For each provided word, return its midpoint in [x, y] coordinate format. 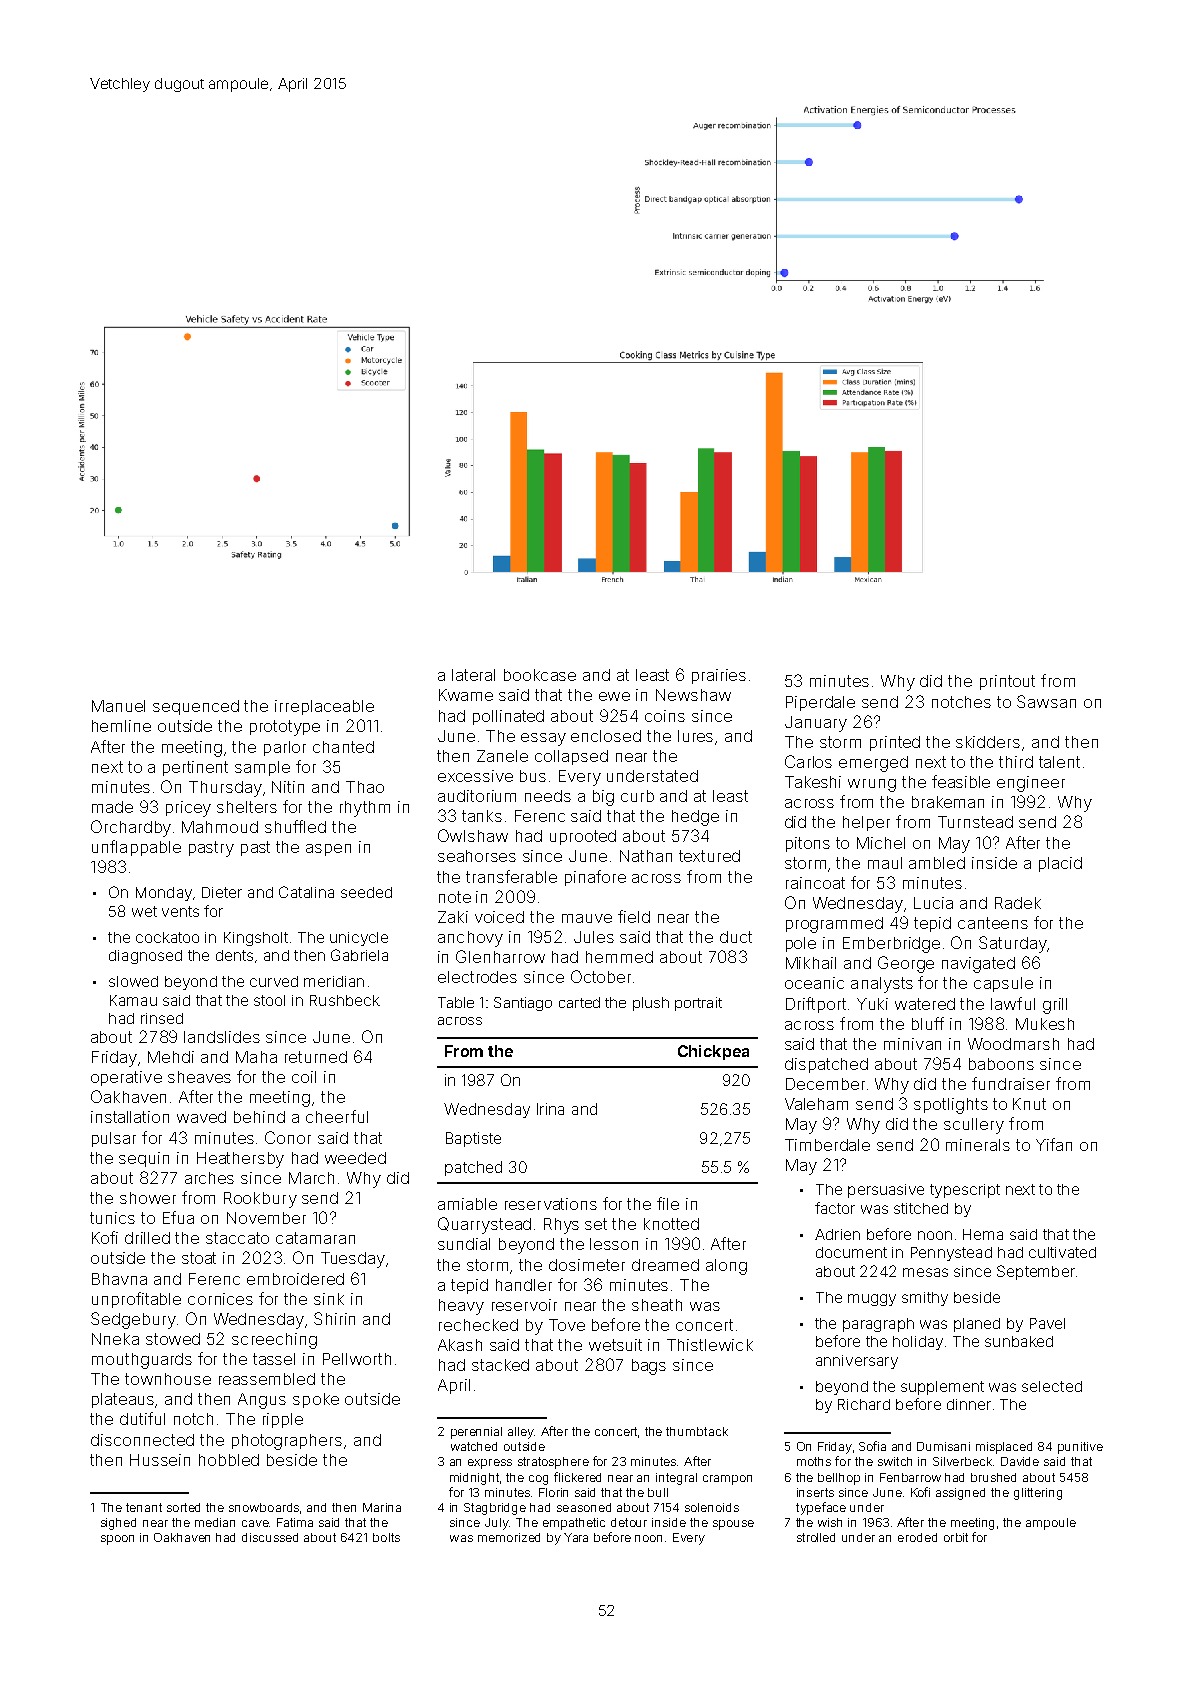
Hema [983, 1234]
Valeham [816, 1104]
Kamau [133, 1000]
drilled [147, 1238]
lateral [473, 675]
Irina [550, 1109]
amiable [467, 1204]
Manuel [118, 706]
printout [1007, 682]
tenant [144, 1507]
